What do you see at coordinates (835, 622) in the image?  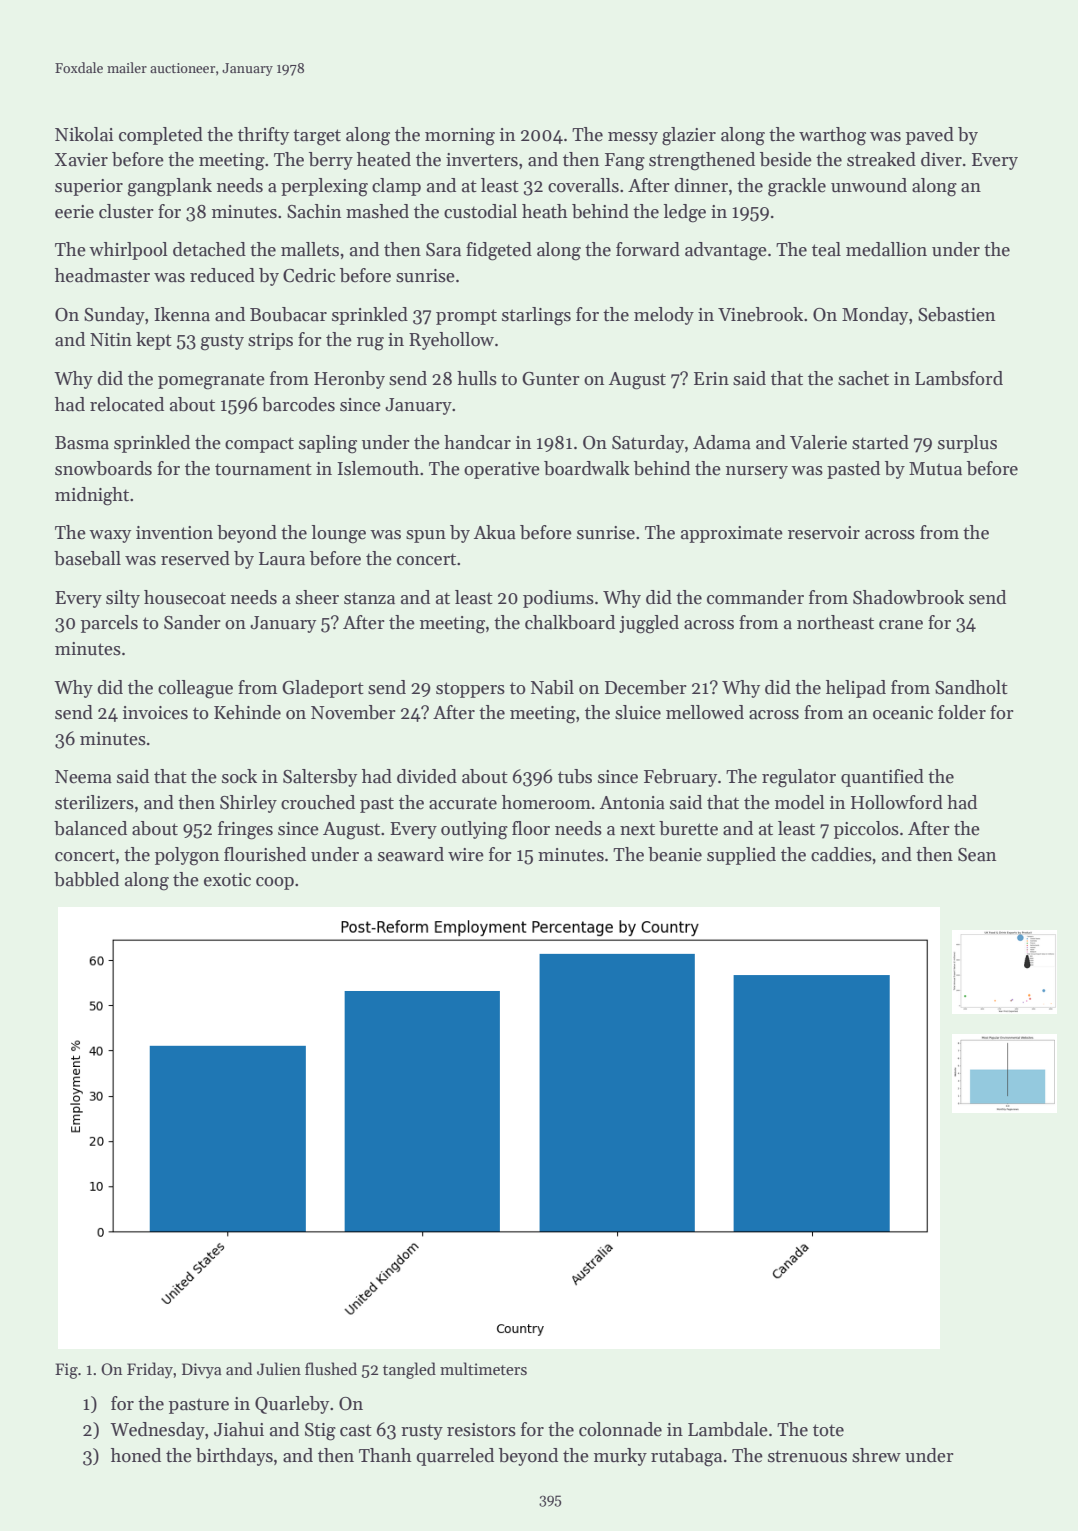 I see `northeast` at bounding box center [835, 622].
